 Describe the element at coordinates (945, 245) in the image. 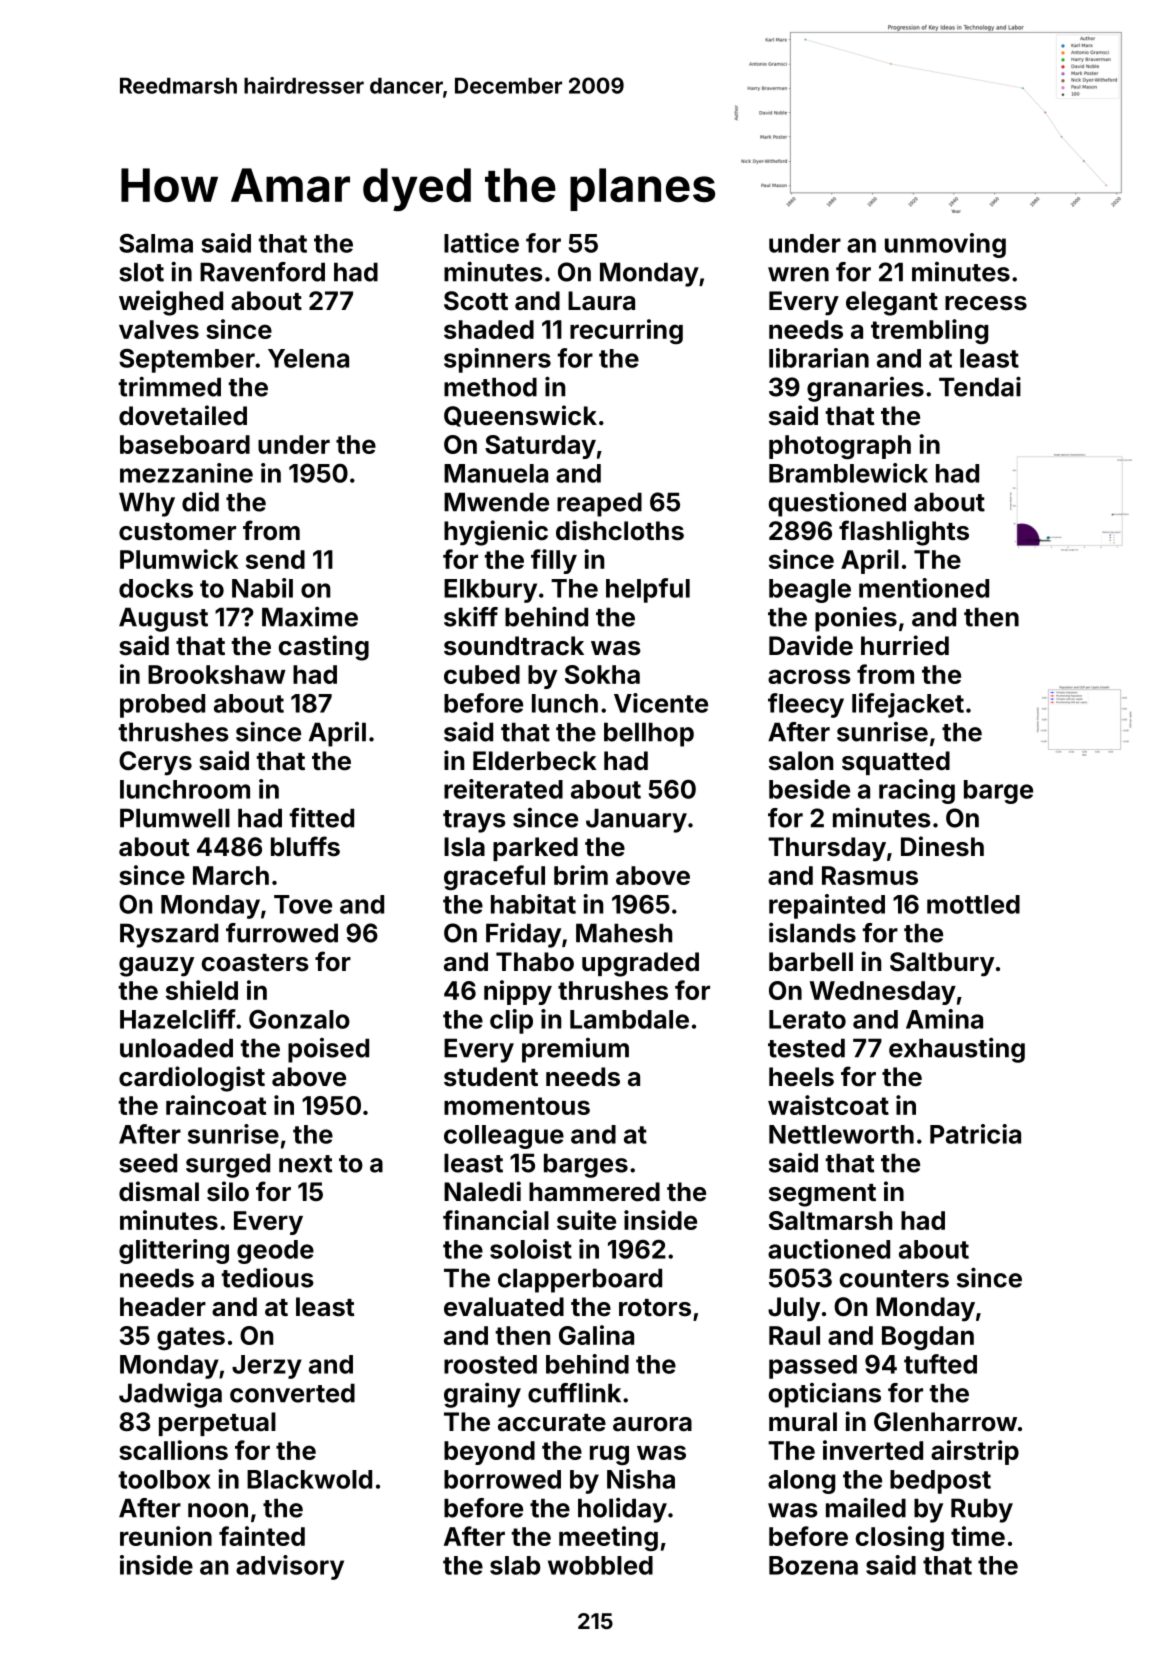

I see `unmoving` at that location.
